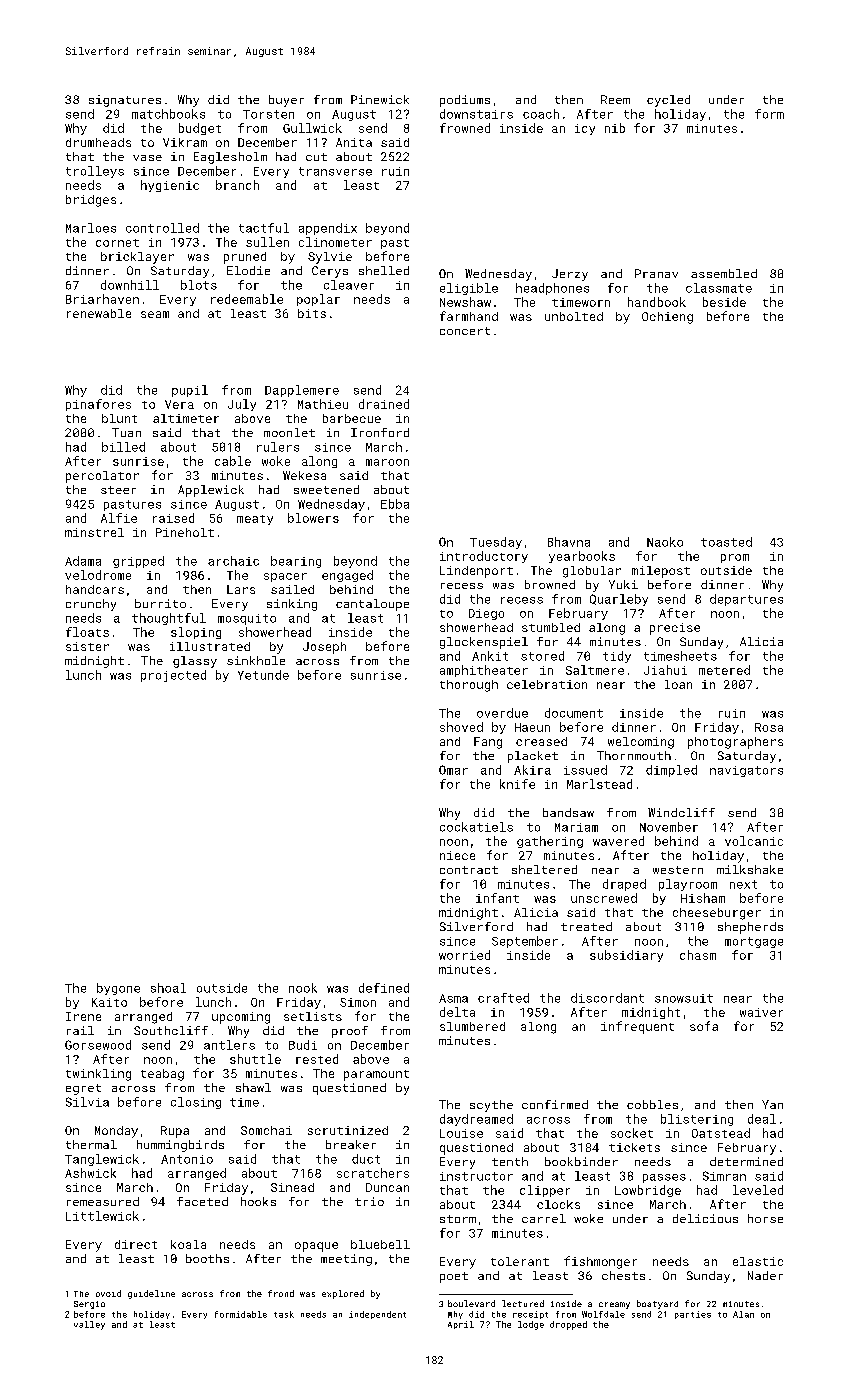 This image has width=849, height=1400. I want to click on thorough, so click(469, 686).
